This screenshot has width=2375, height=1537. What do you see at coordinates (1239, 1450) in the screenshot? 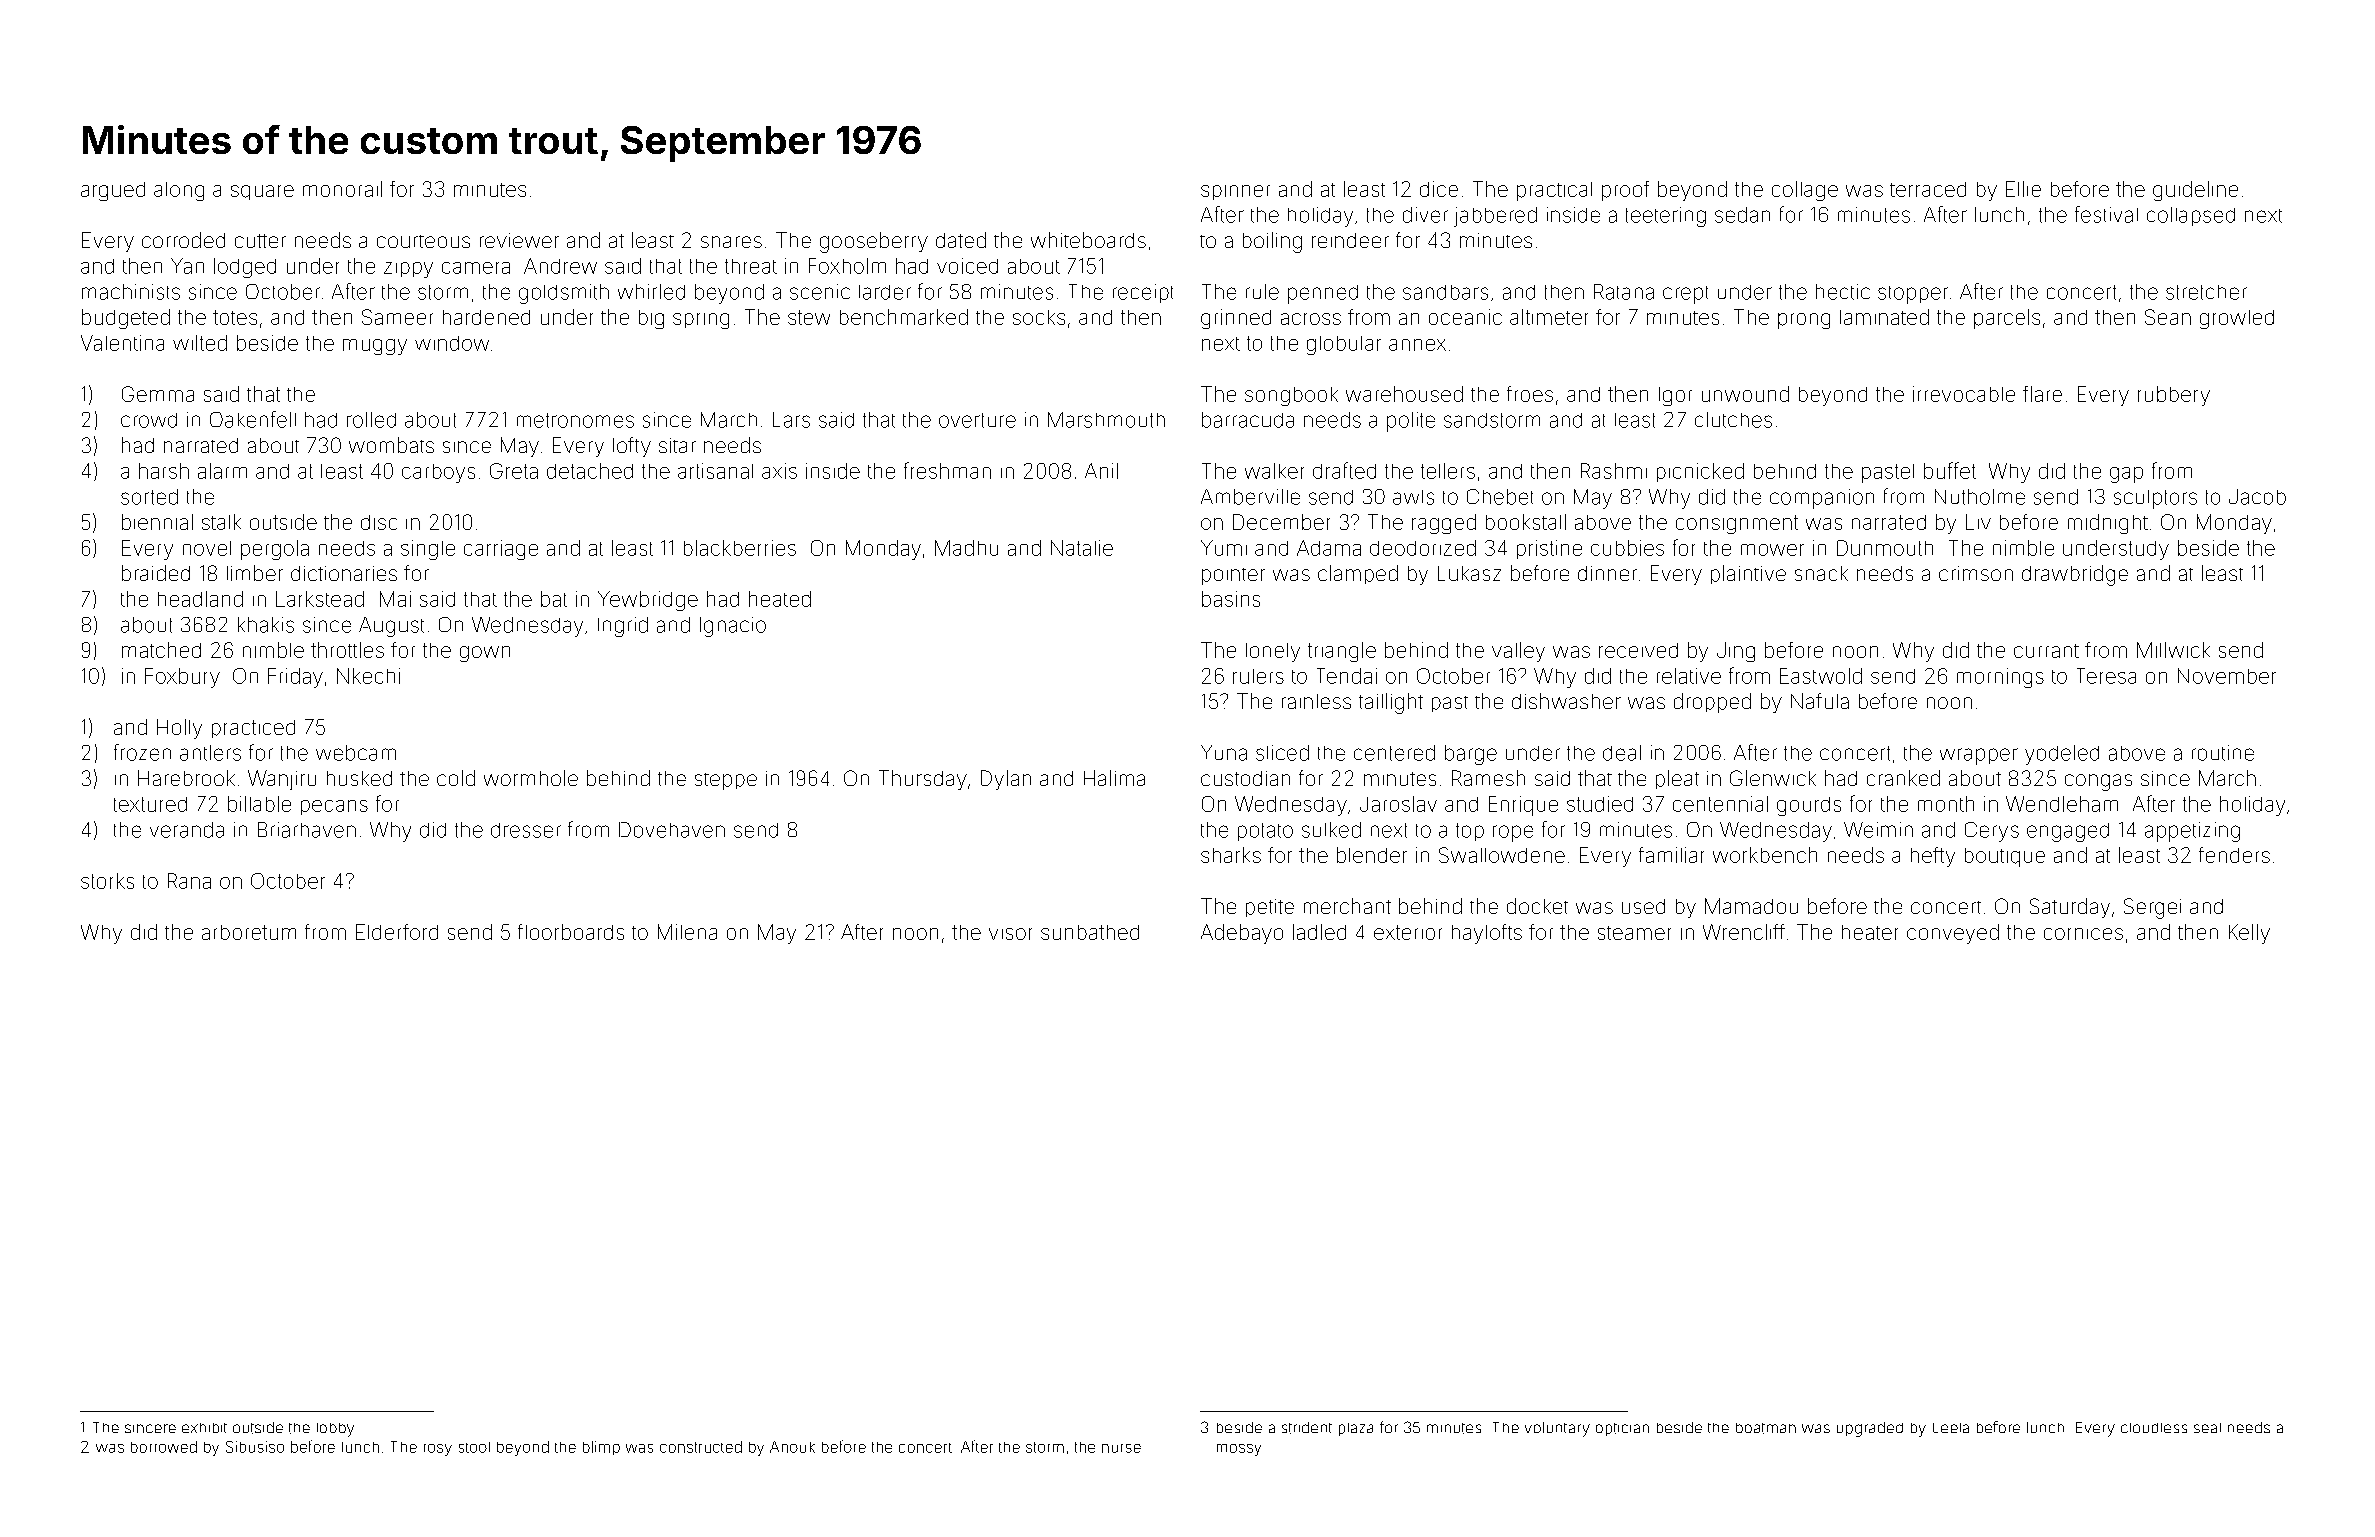
I see `mossy` at bounding box center [1239, 1450].
